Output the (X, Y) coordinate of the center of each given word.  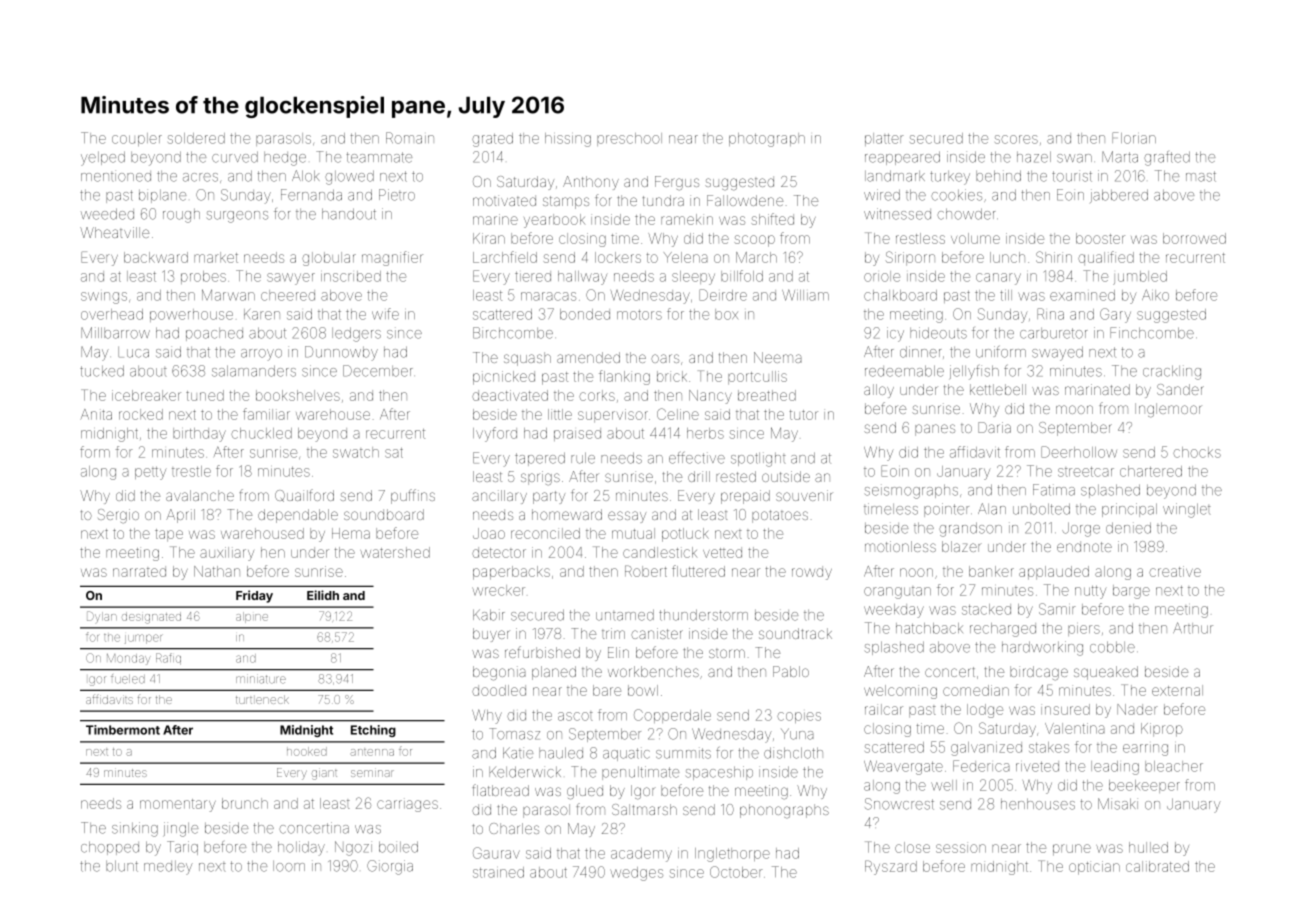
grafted (1167, 158)
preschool (629, 139)
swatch (356, 452)
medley (168, 868)
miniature (261, 679)
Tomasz (514, 734)
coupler (137, 139)
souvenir (804, 495)
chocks (1197, 452)
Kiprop (1162, 730)
